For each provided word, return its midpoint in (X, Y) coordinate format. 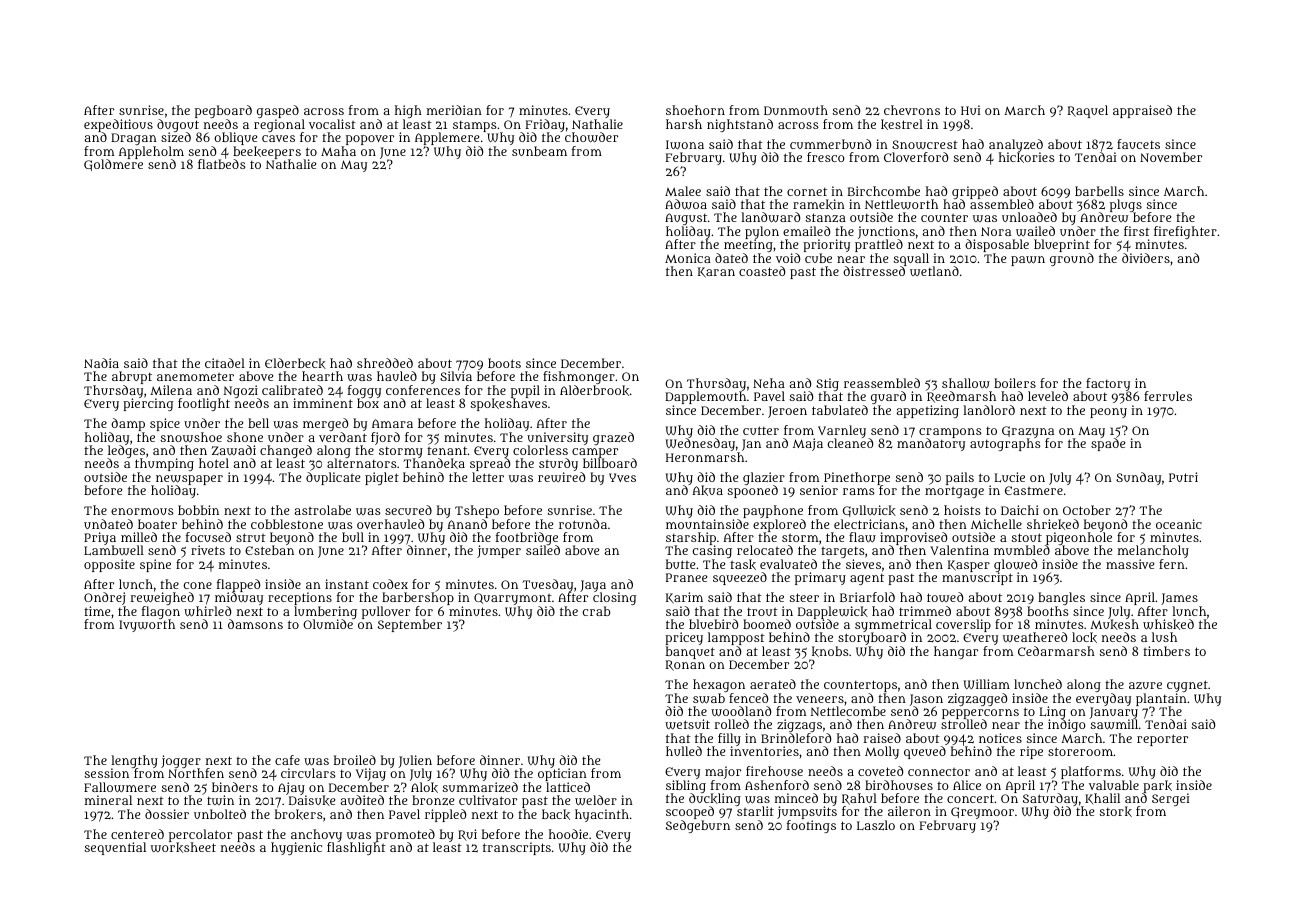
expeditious (118, 126)
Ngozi (241, 392)
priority (826, 245)
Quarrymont (513, 599)
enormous (142, 511)
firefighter (1185, 232)
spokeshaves (509, 405)
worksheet (183, 848)
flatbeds (222, 164)
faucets (1138, 144)
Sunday (1138, 478)
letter (488, 477)
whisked (1168, 624)
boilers (1015, 383)
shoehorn (695, 110)
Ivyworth (147, 626)
